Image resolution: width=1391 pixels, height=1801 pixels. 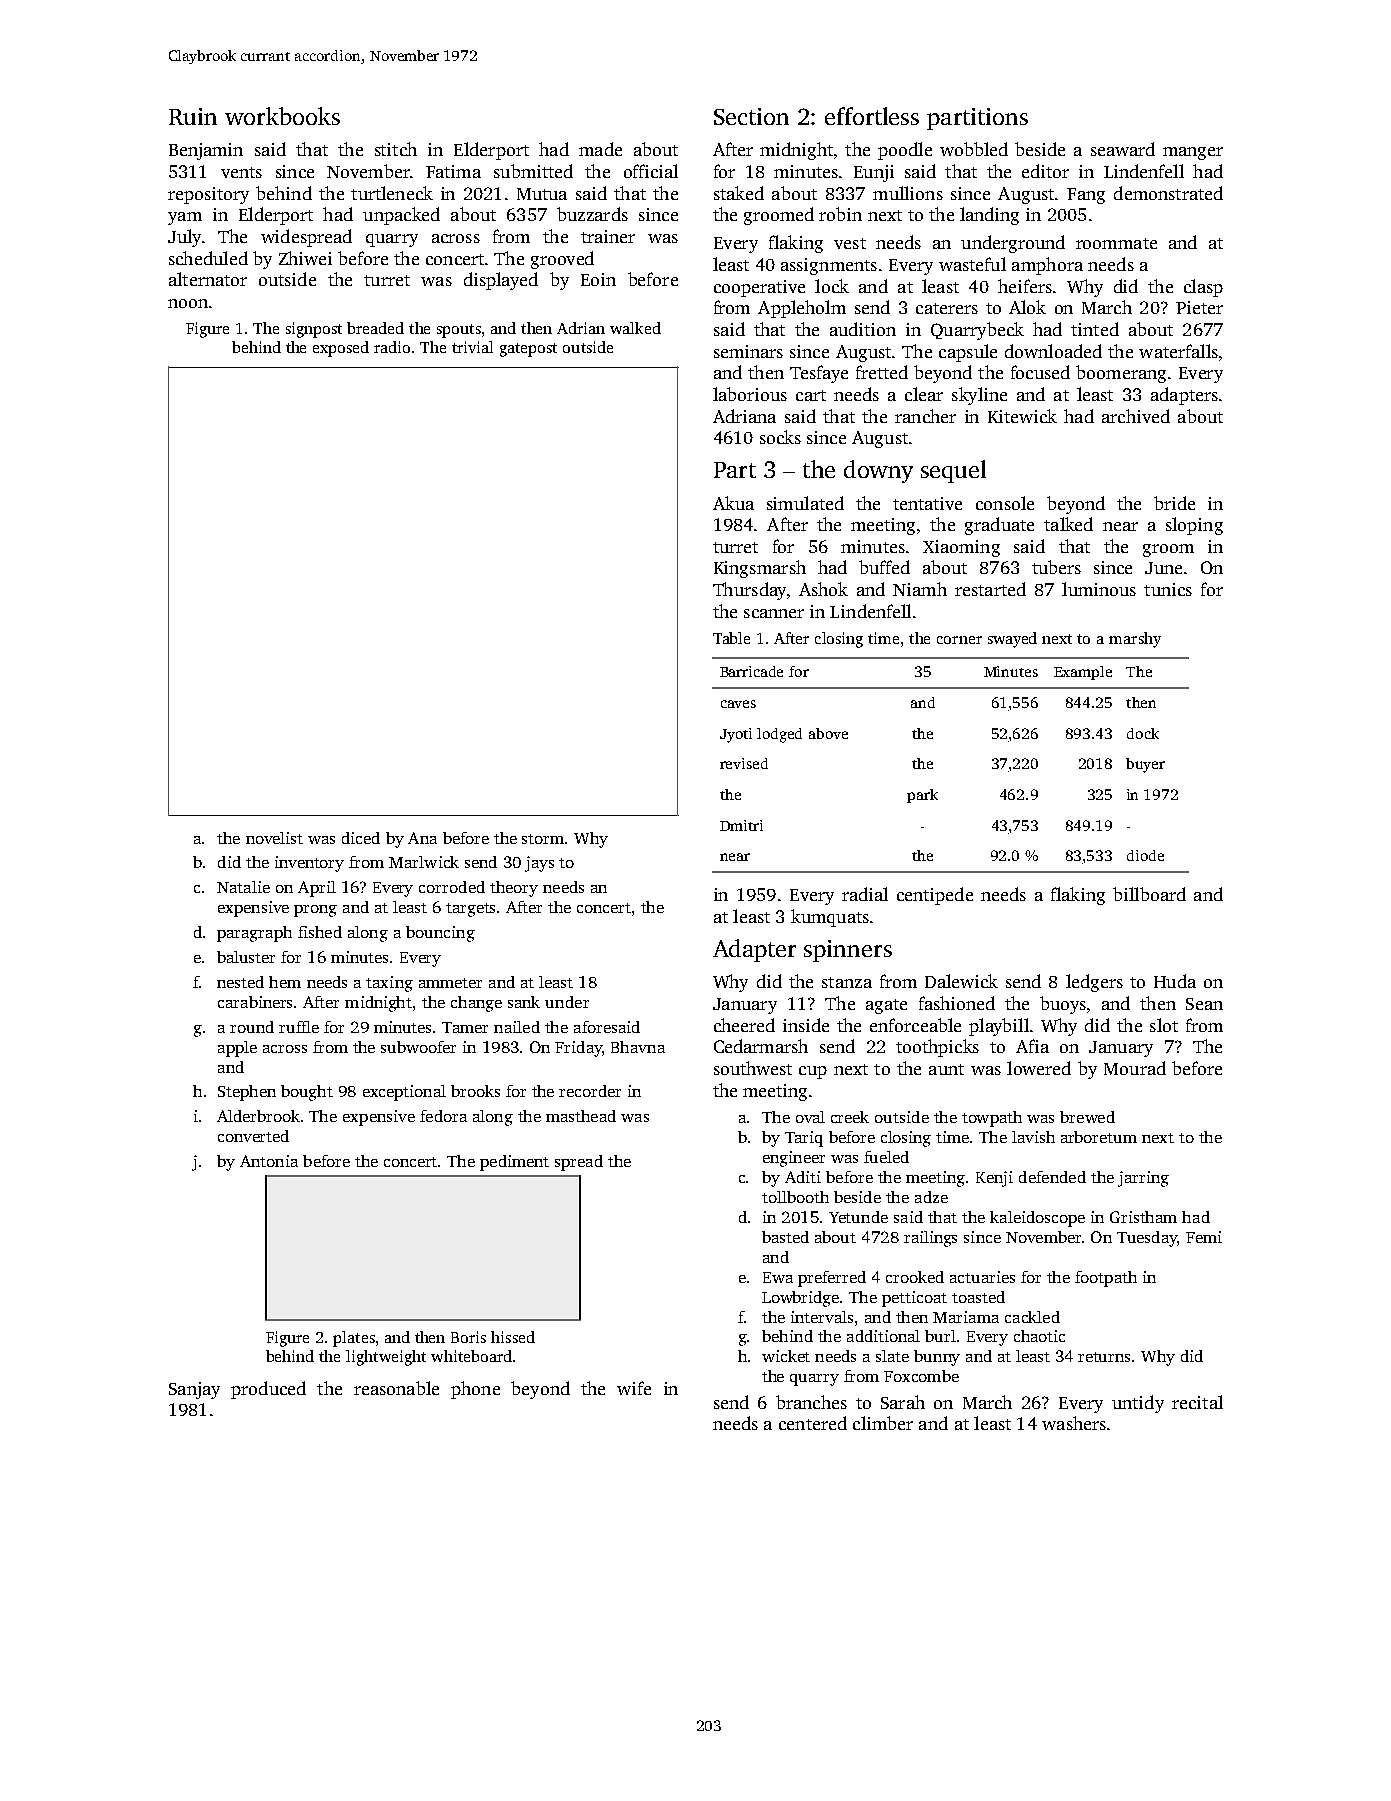 What do you see at coordinates (274, 838) in the screenshot?
I see `novelist` at bounding box center [274, 838].
